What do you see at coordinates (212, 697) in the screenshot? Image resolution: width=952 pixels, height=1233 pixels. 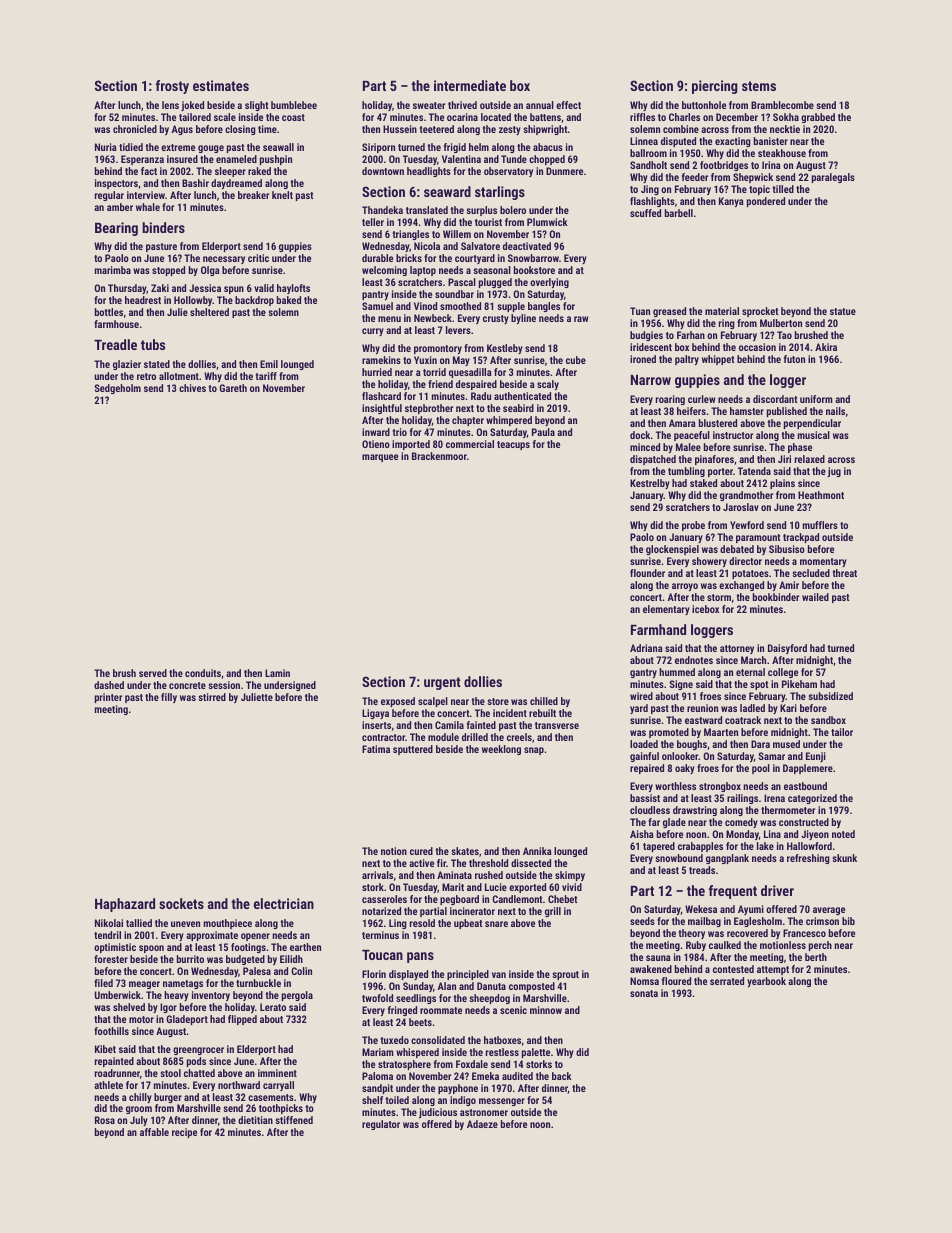 I see `stirred` at bounding box center [212, 697].
